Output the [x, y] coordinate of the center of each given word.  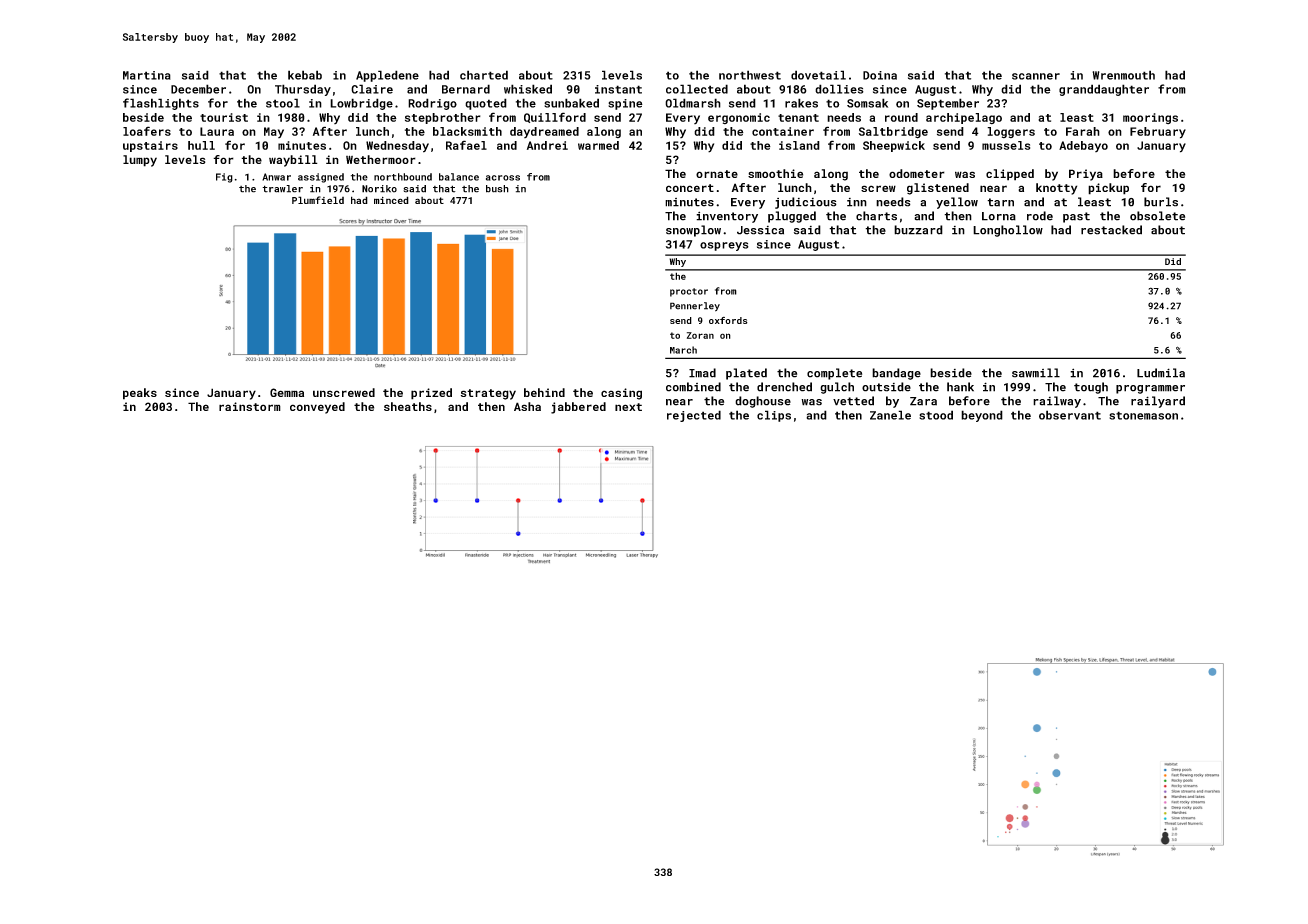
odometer [917, 173]
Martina [147, 75]
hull [201, 145]
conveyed [317, 408]
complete [834, 374]
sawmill [1036, 373]
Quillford [555, 117]
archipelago [964, 118]
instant [618, 89]
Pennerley [695, 307]
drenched [784, 387]
